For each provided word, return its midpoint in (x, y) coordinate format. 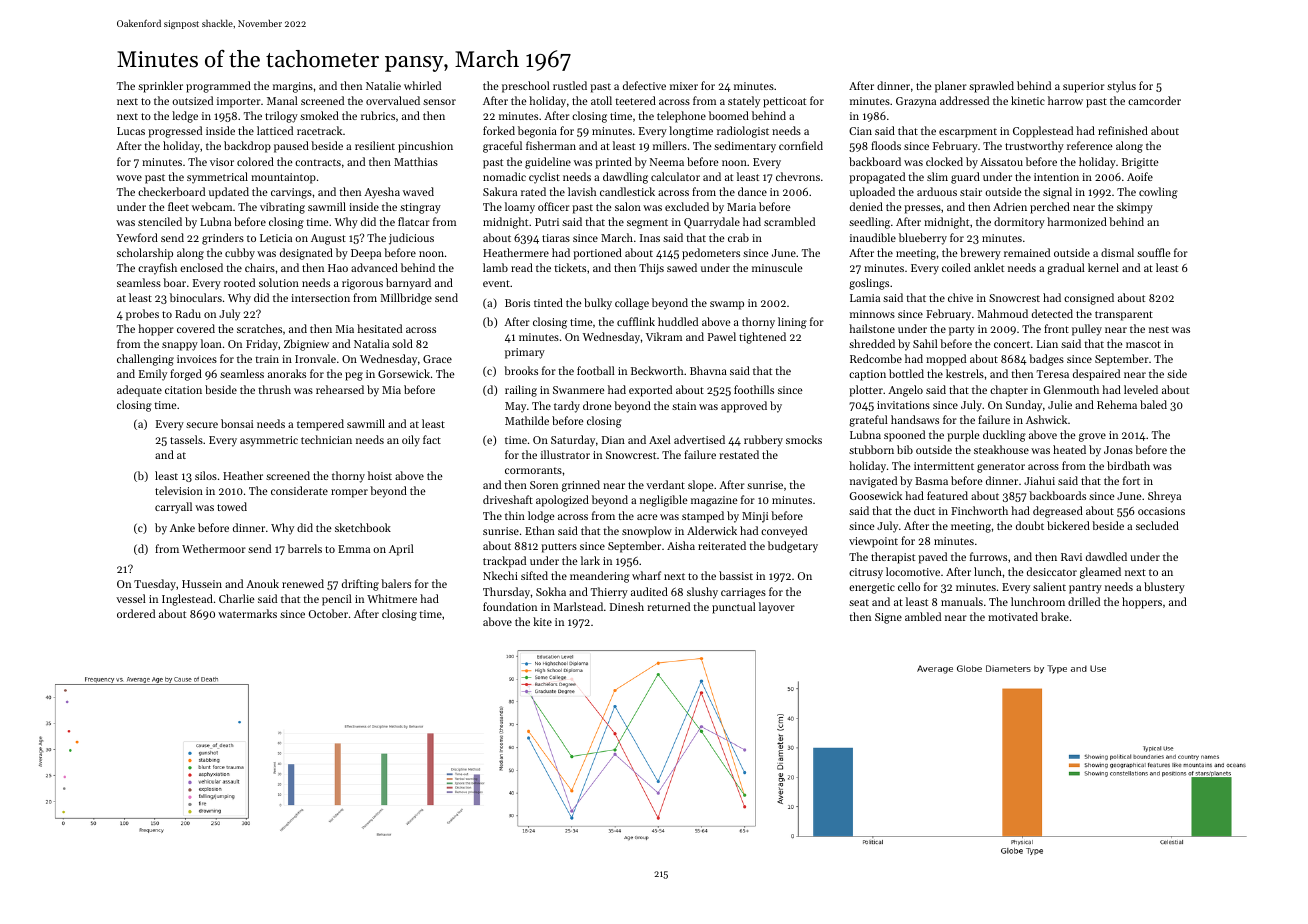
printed (613, 163)
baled (1153, 404)
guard (965, 178)
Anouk (262, 583)
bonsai (237, 423)
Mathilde (527, 420)
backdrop (247, 147)
